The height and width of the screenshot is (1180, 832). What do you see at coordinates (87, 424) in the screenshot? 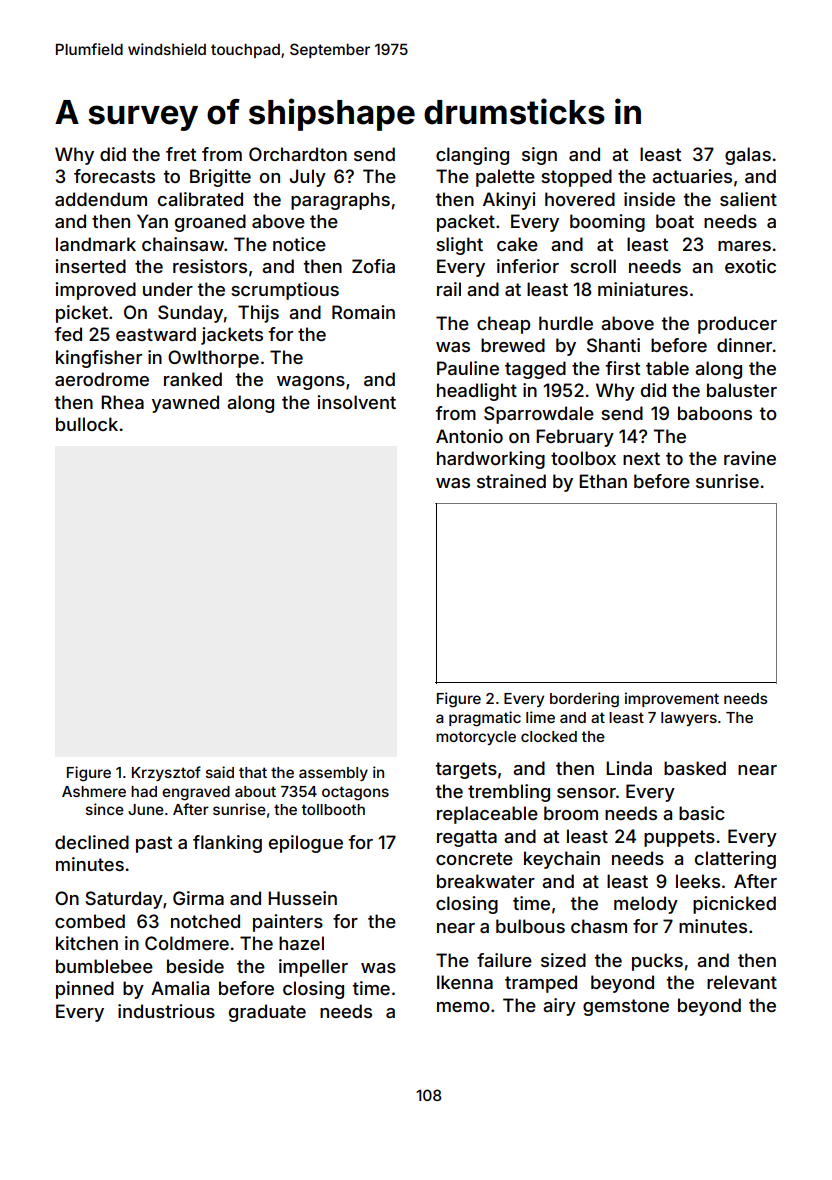
I see `bullock` at bounding box center [87, 424].
